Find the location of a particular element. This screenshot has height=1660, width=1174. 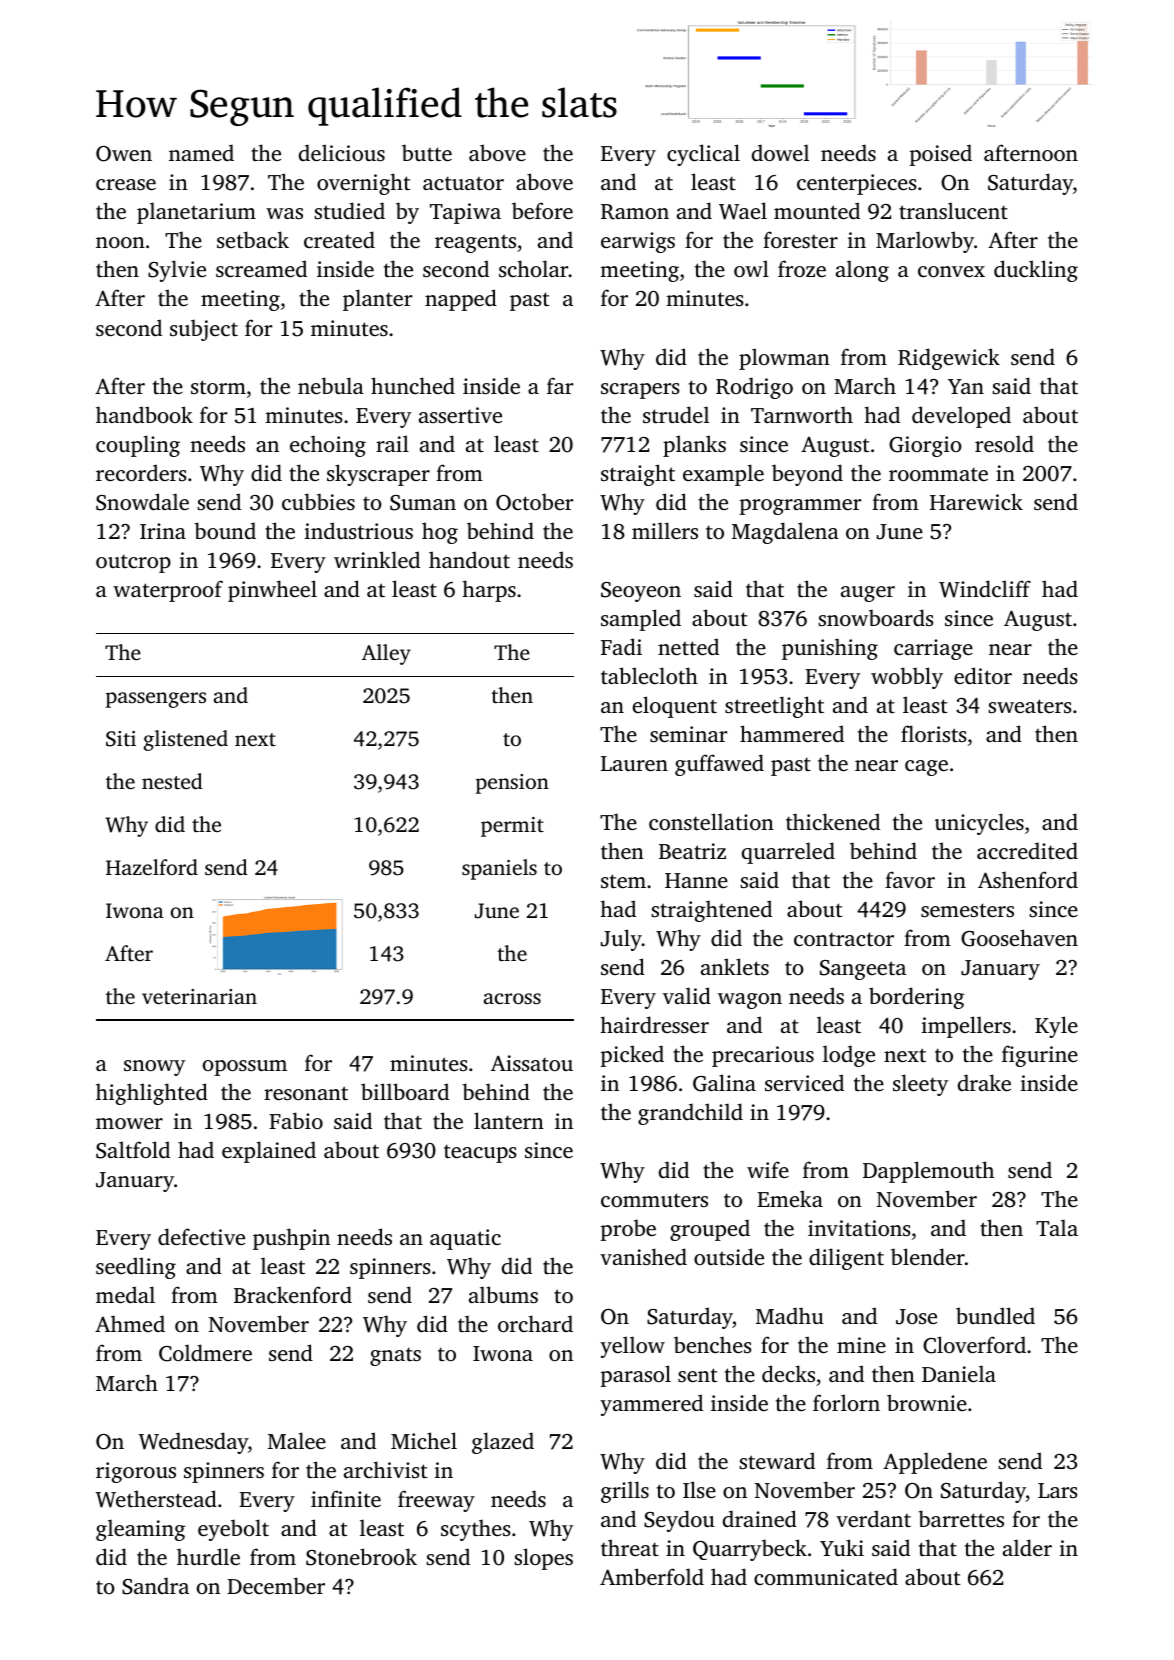

dowel is located at coordinates (780, 152).
